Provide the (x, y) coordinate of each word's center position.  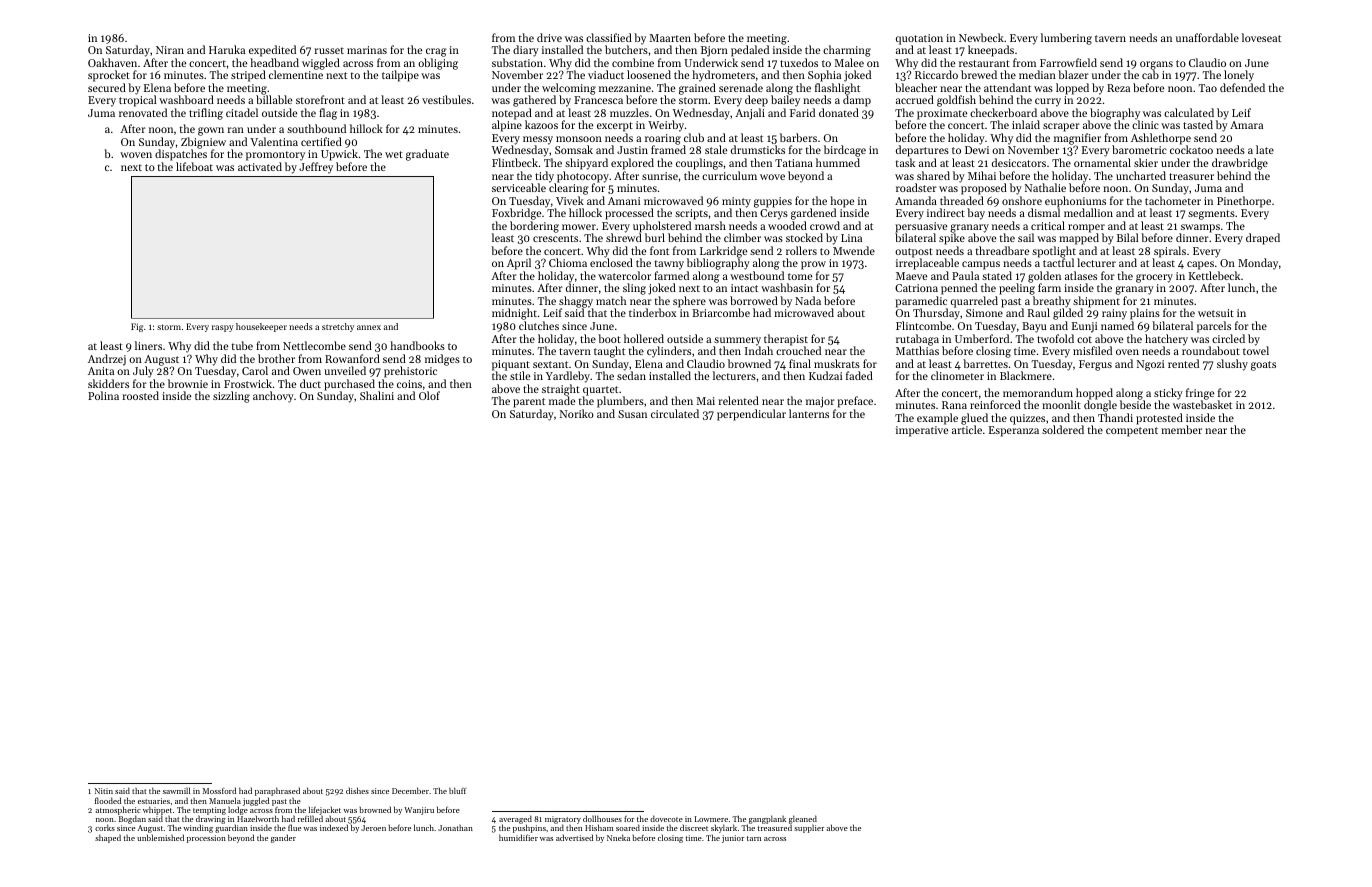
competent (1132, 432)
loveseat (1261, 37)
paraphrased (277, 791)
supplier (809, 829)
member (1181, 429)
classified (609, 37)
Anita (101, 371)
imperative (922, 431)
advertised (574, 837)
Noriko (577, 413)
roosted (140, 395)
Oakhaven (112, 62)
